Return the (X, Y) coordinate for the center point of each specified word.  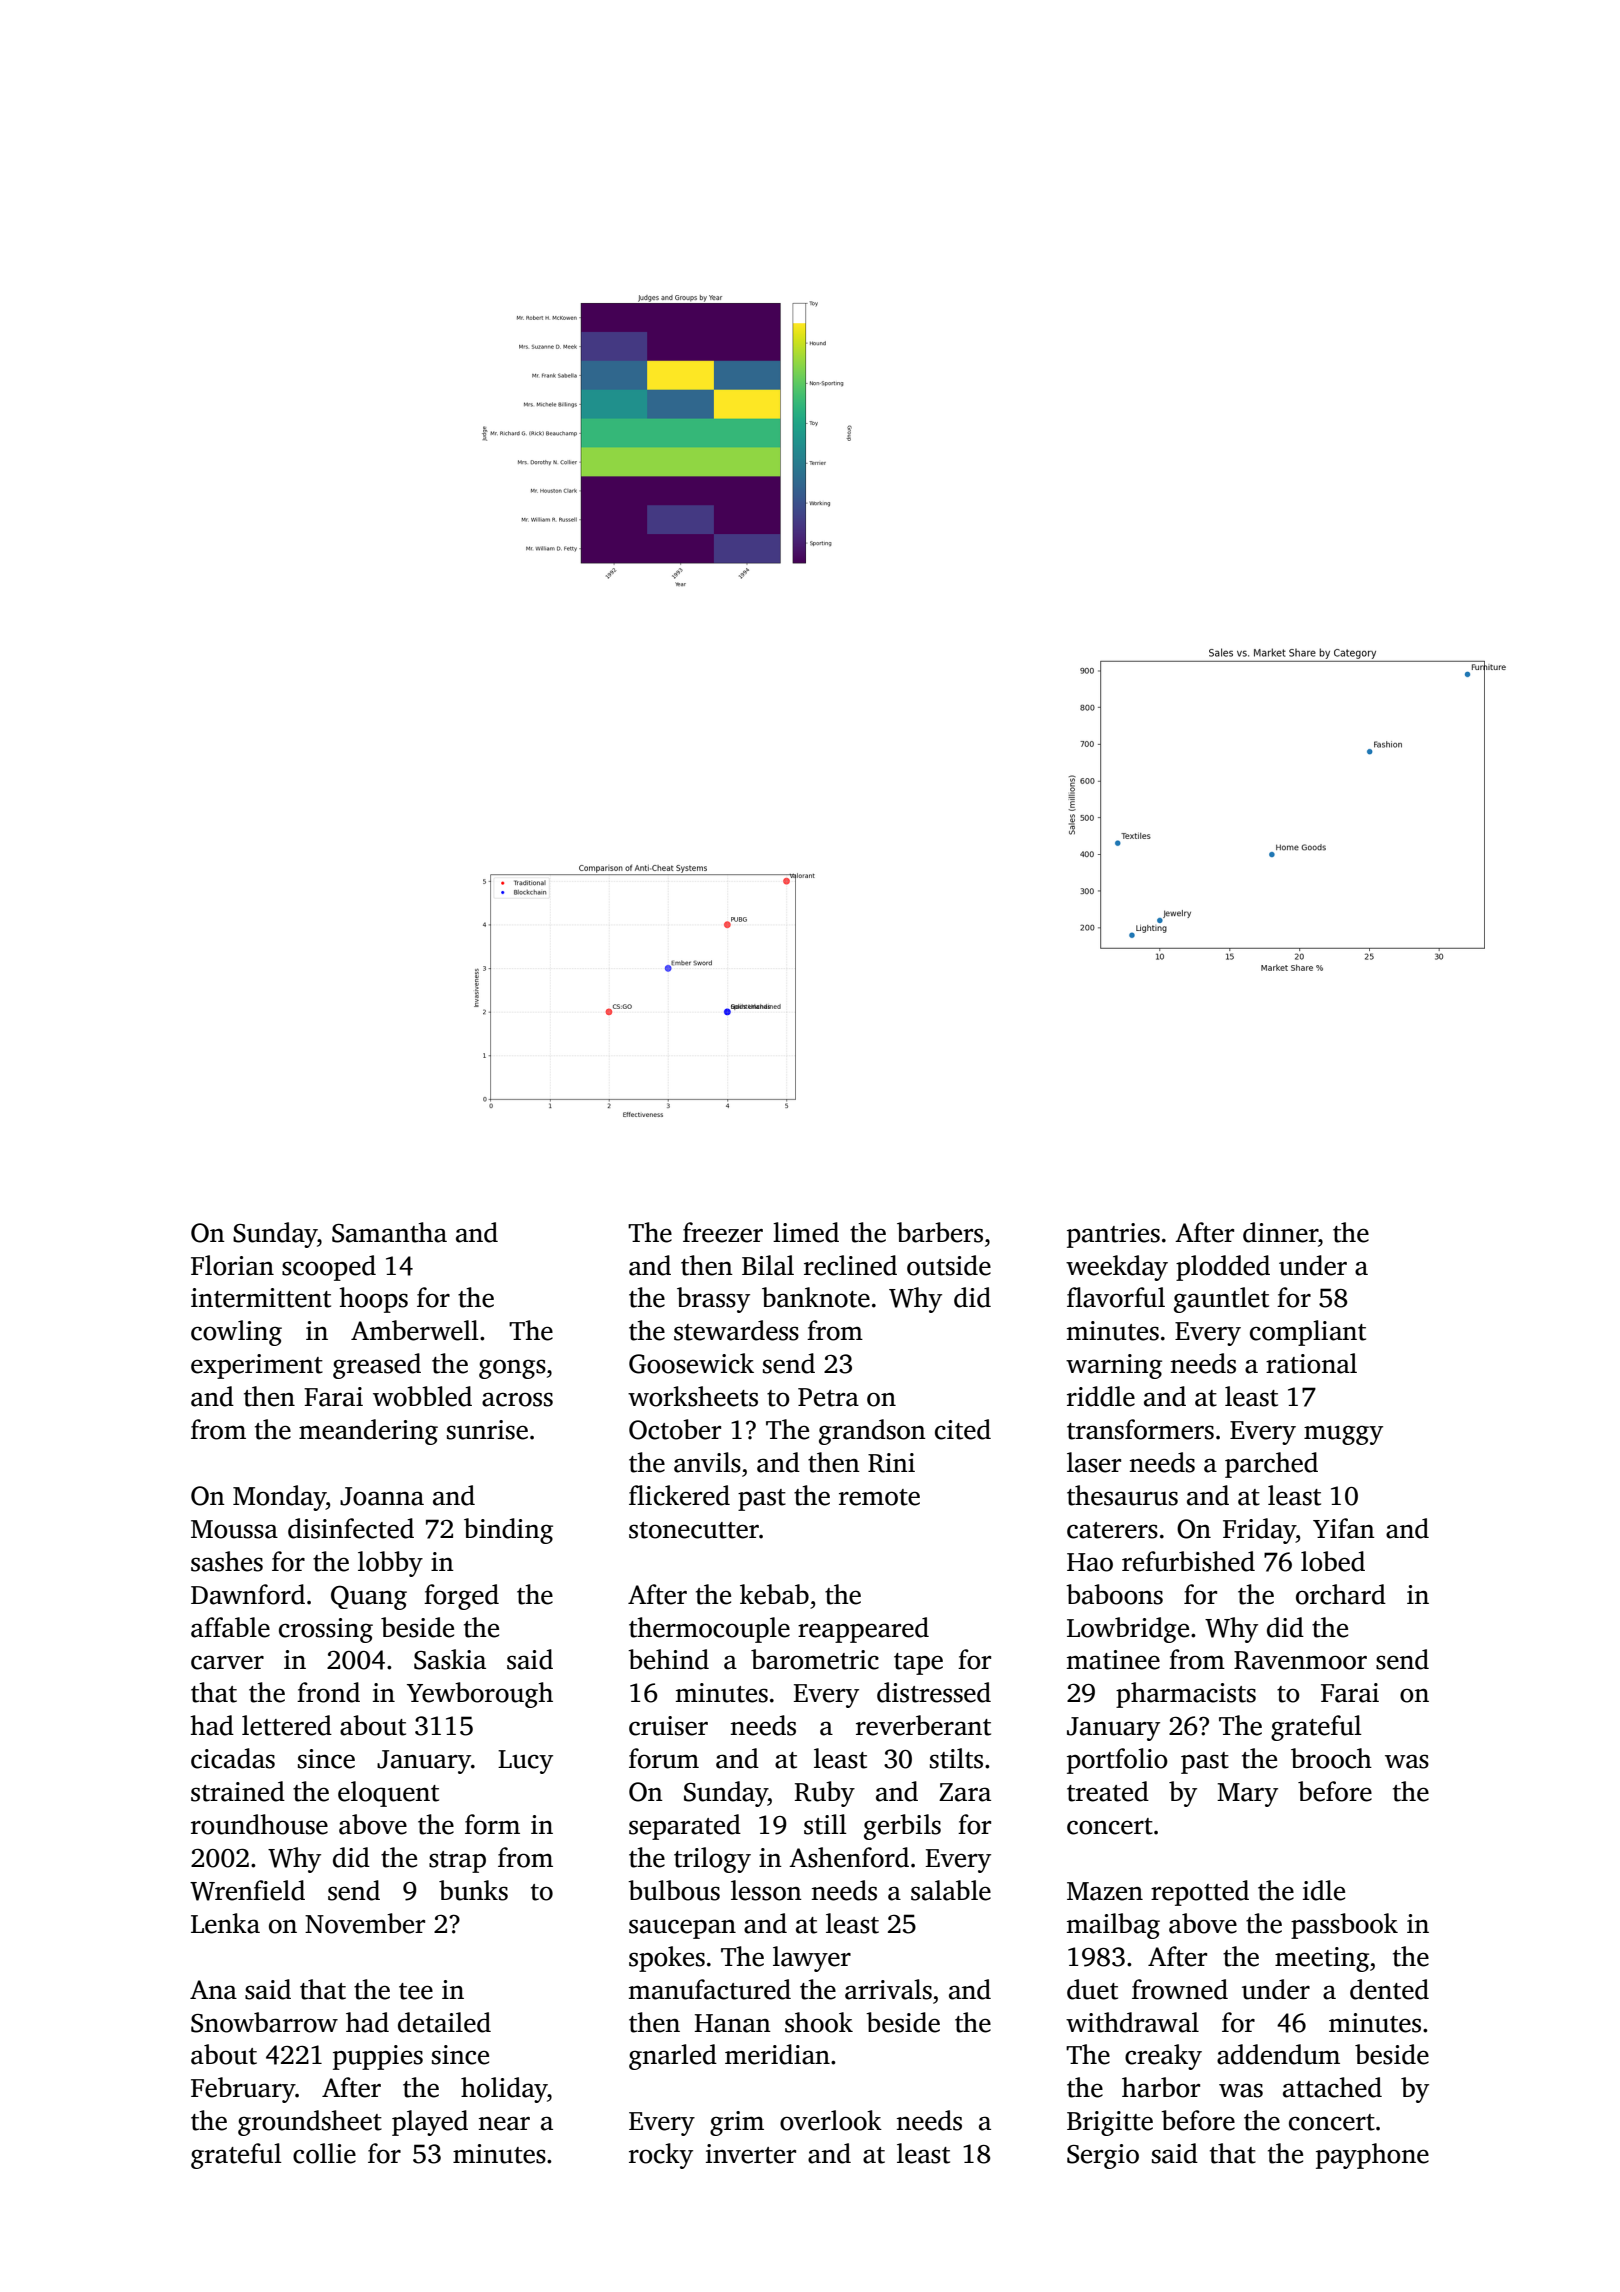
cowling (236, 1333)
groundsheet (310, 2123)
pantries (1113, 1235)
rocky (661, 2156)
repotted (1200, 1893)
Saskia (450, 1659)
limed (806, 1232)
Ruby (825, 1794)
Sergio (1103, 2156)
